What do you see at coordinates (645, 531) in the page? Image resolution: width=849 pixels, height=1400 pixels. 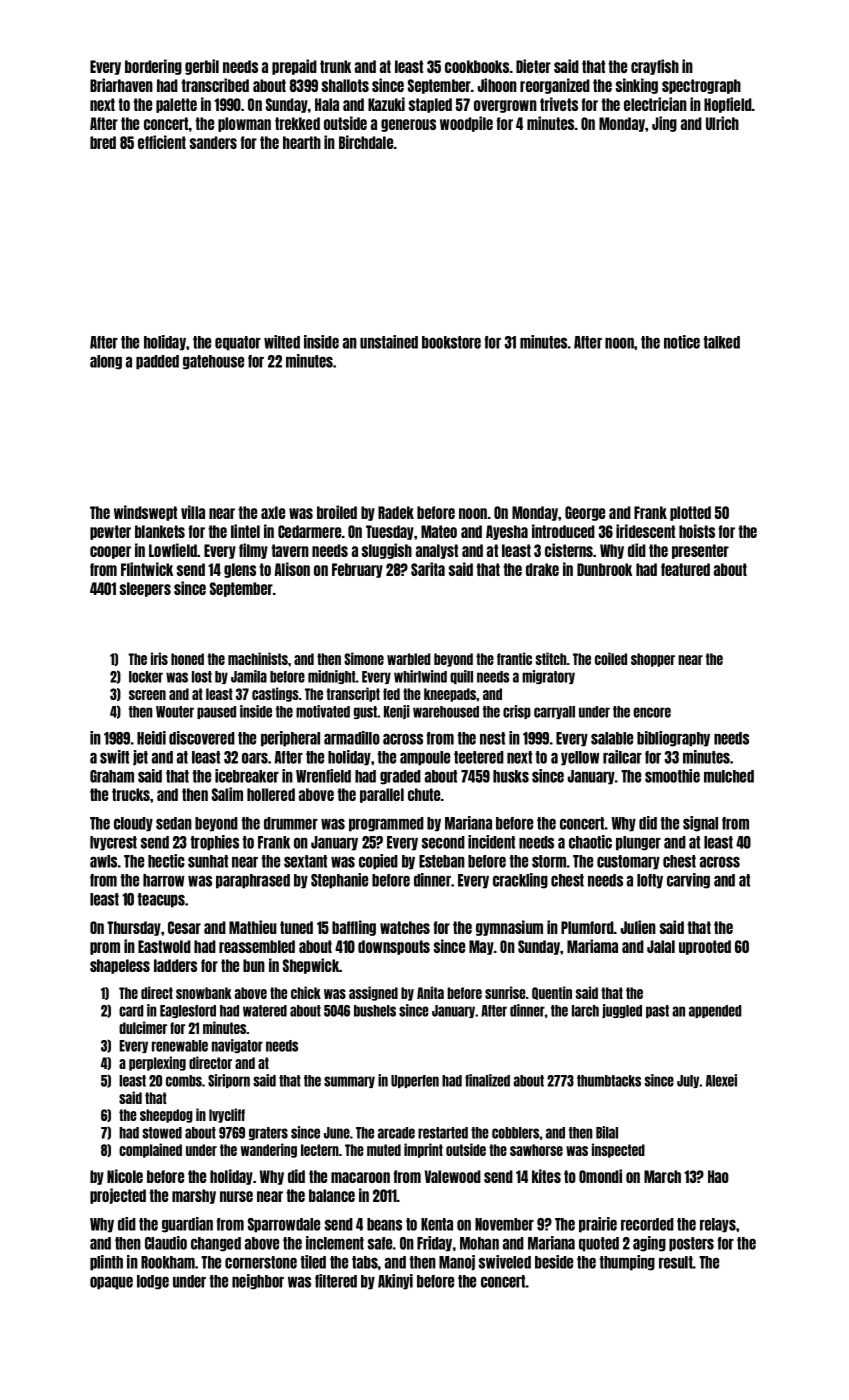 I see `iridescent` at bounding box center [645, 531].
